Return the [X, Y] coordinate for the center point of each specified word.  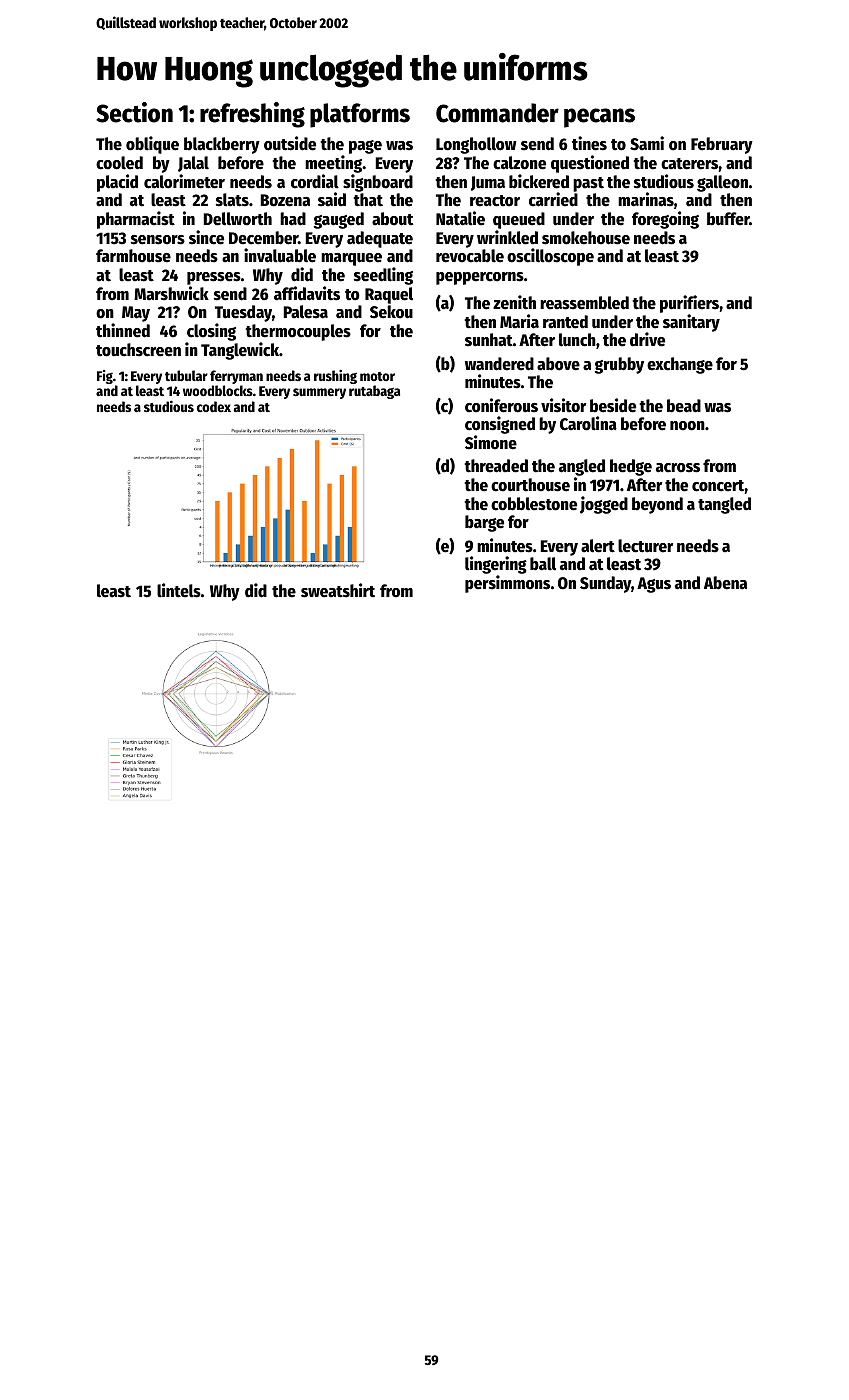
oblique [152, 145]
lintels [179, 590]
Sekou [391, 312]
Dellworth [237, 219]
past [588, 184]
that [368, 200]
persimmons [507, 584]
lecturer [645, 546]
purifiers [689, 304]
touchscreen [138, 350]
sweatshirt [338, 590]
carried [553, 200]
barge [484, 523]
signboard [378, 183]
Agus [654, 585]
